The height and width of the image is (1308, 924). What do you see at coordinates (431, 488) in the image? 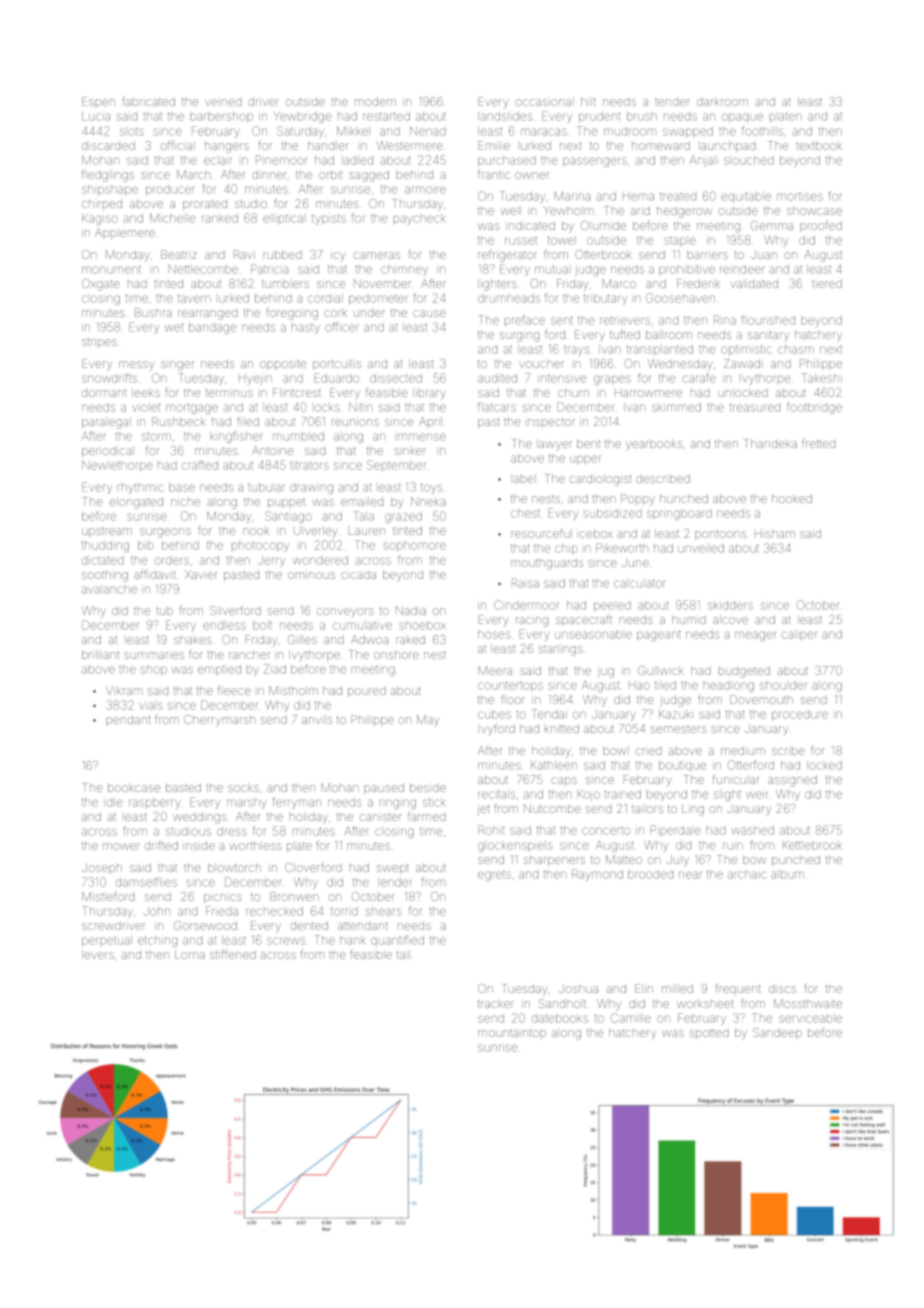
I see `toys` at bounding box center [431, 488].
